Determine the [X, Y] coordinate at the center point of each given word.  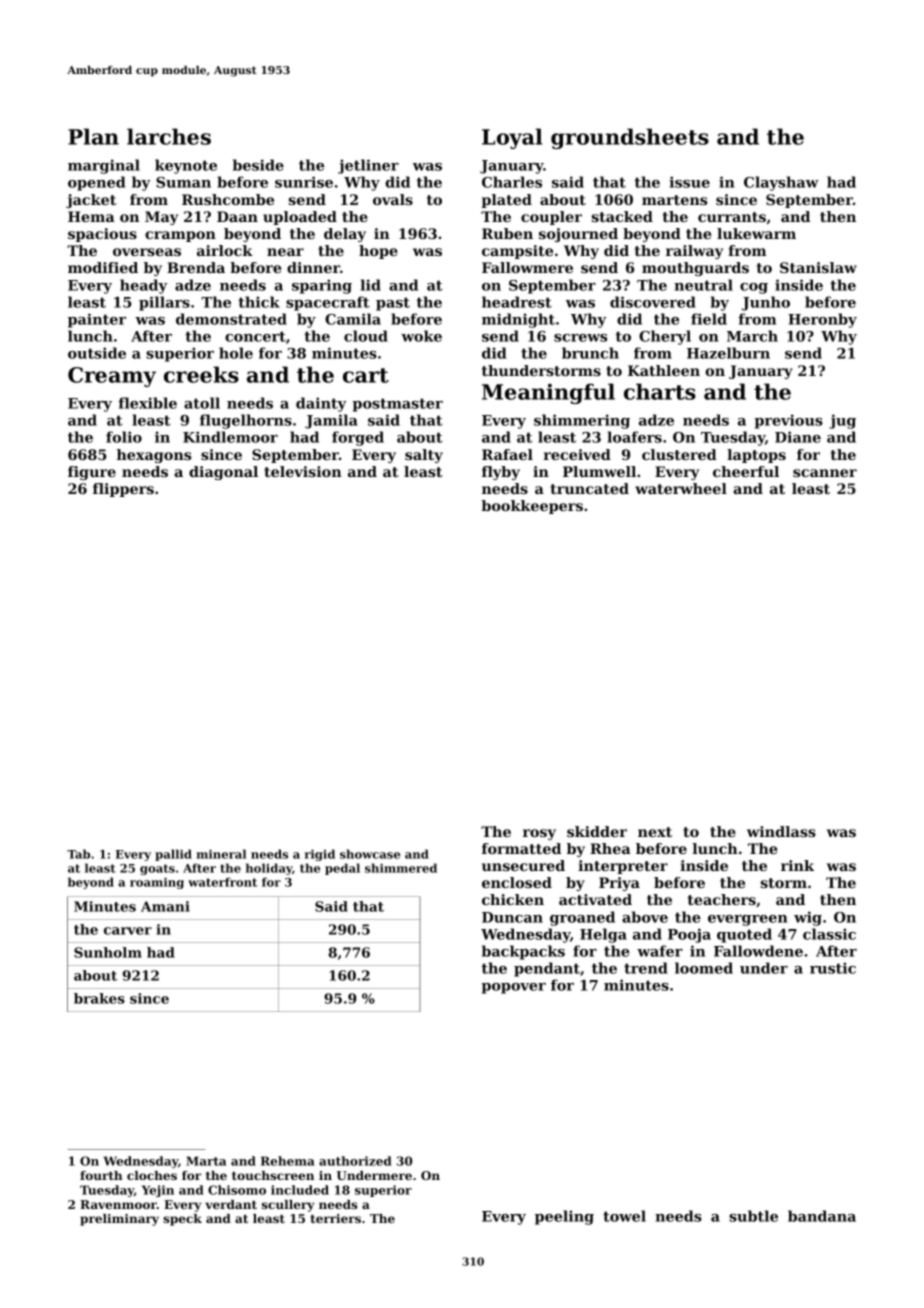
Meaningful [548, 393]
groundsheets [630, 138]
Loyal [512, 138]
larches [169, 136]
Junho [766, 303]
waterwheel [681, 488]
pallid [173, 855]
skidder [597, 831]
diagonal [223, 473]
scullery [288, 1206]
